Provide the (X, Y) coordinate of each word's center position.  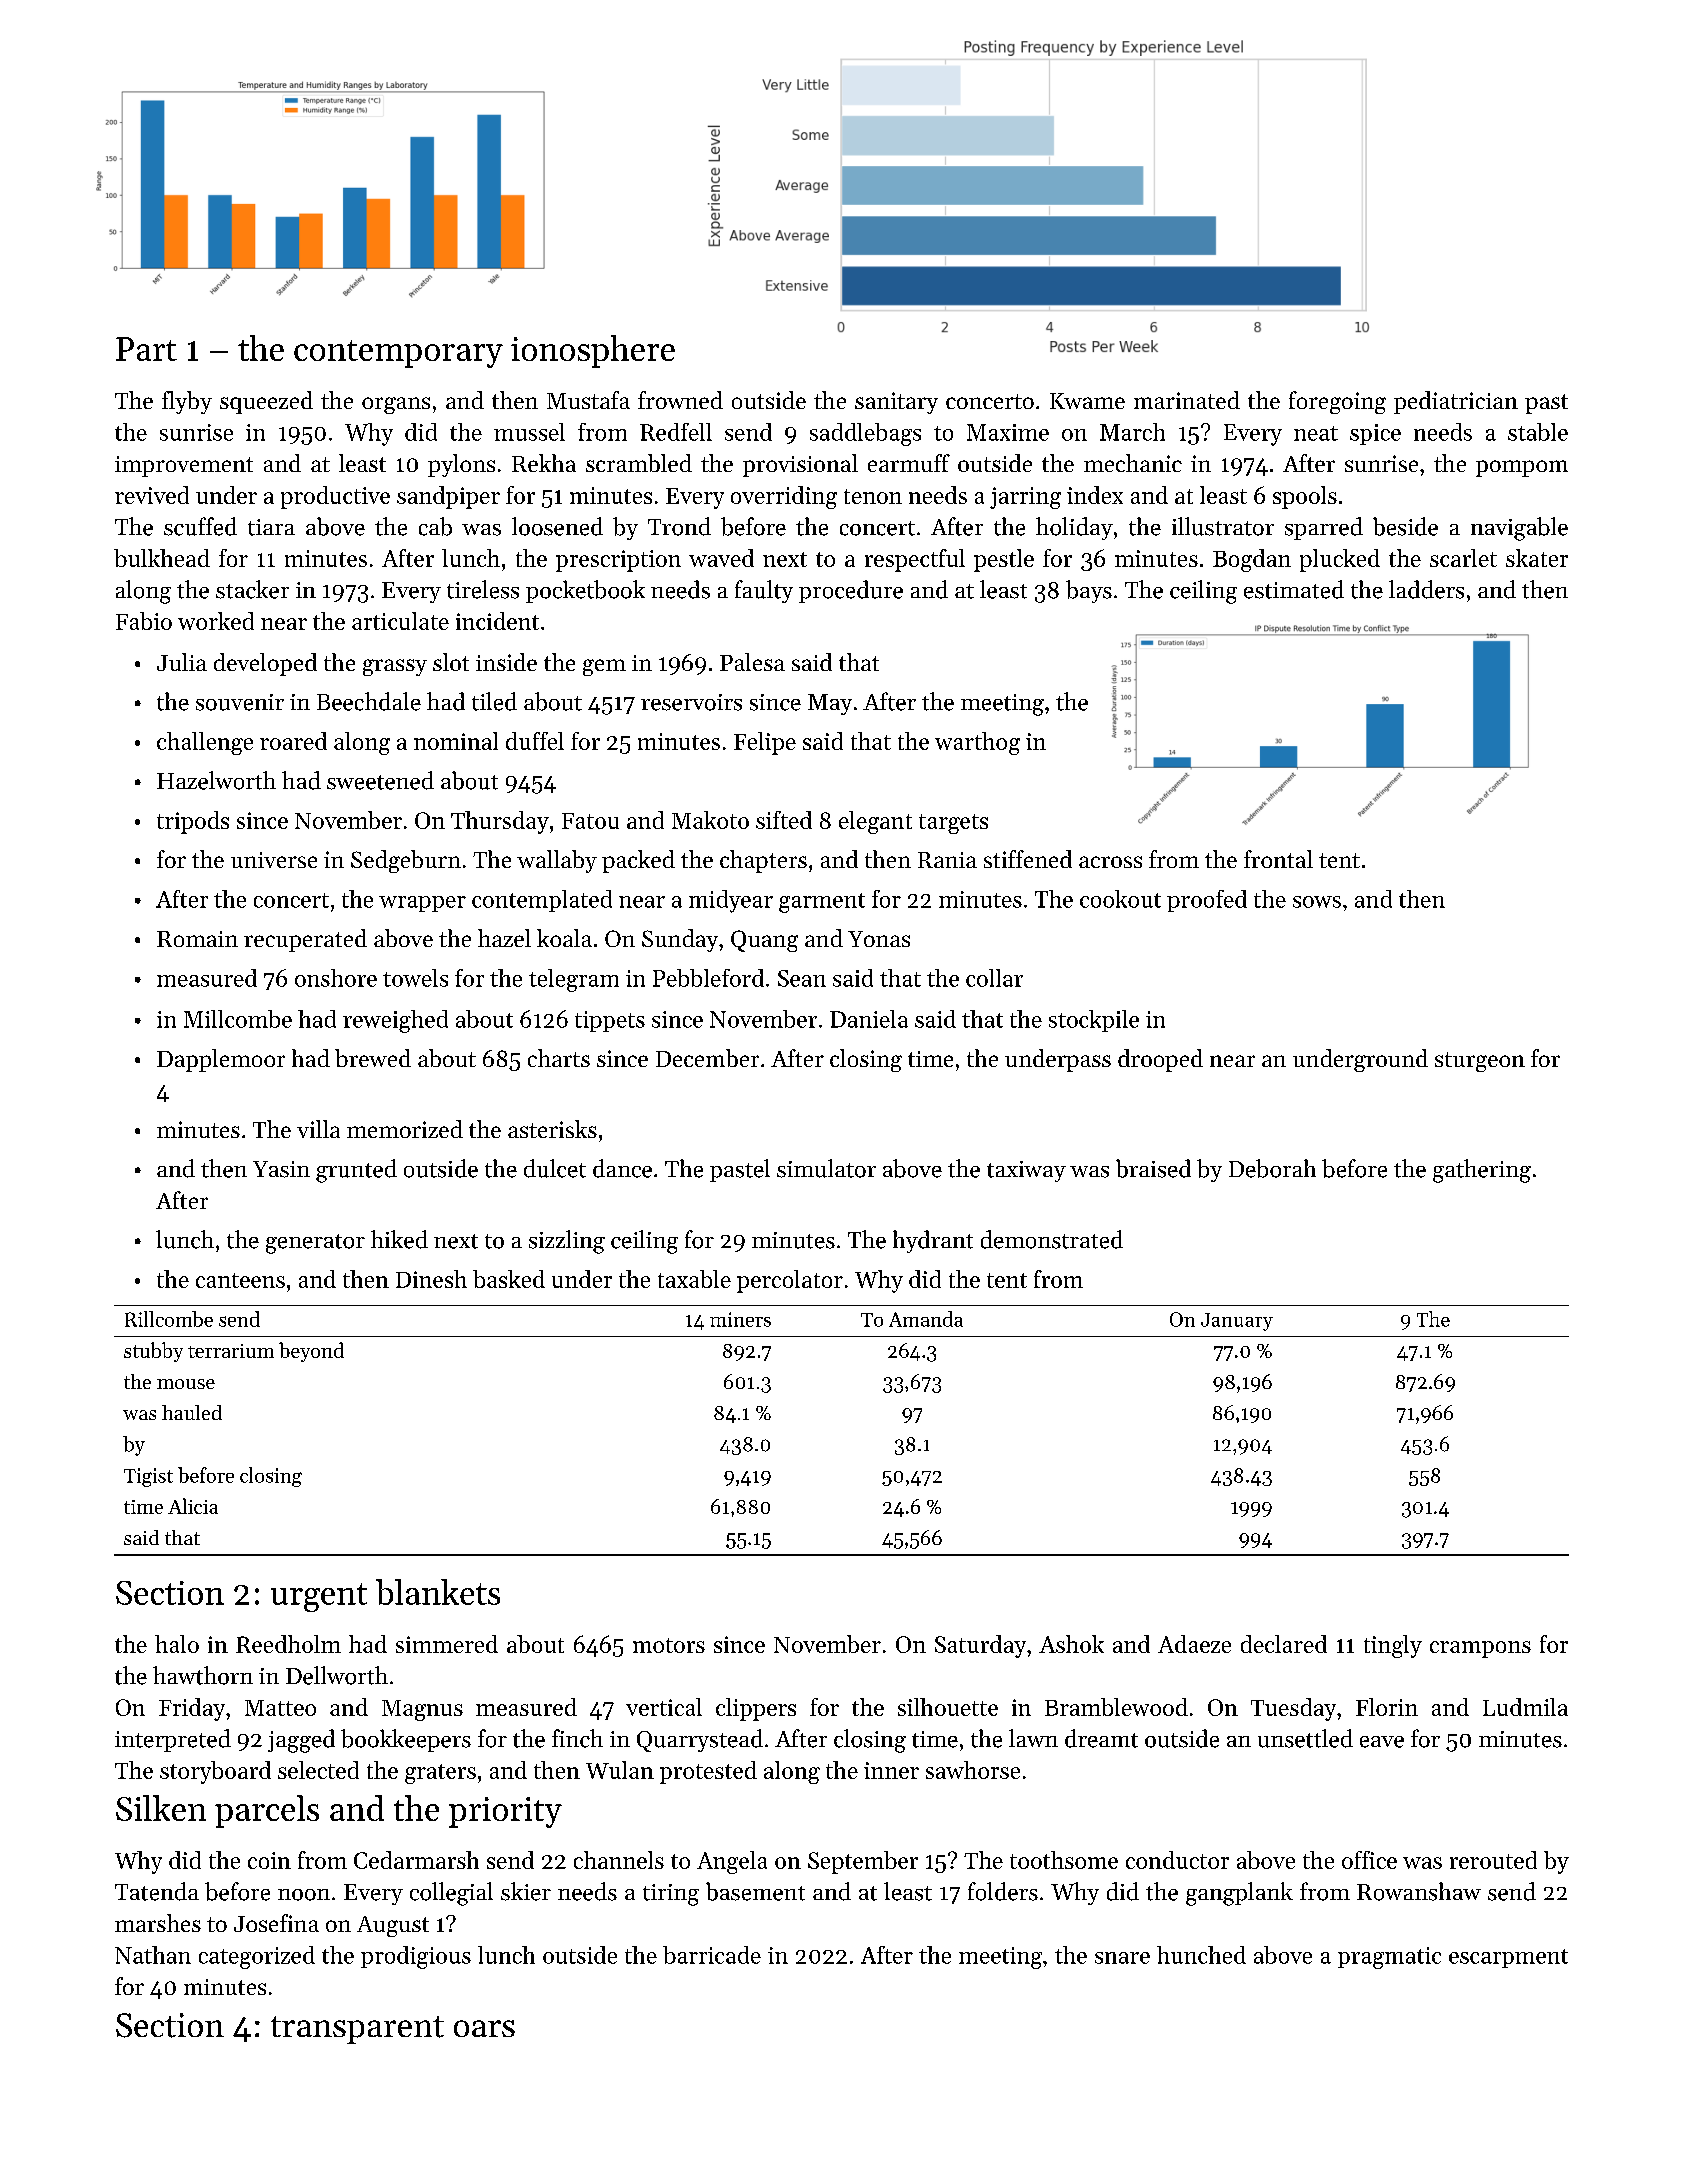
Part (146, 349)
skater (1537, 558)
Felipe (765, 743)
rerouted (1493, 1860)
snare (1122, 1958)
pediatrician (1456, 402)
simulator (826, 1168)
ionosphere (593, 351)
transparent (357, 2030)
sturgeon (1480, 1062)
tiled (494, 701)
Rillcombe (169, 1319)
